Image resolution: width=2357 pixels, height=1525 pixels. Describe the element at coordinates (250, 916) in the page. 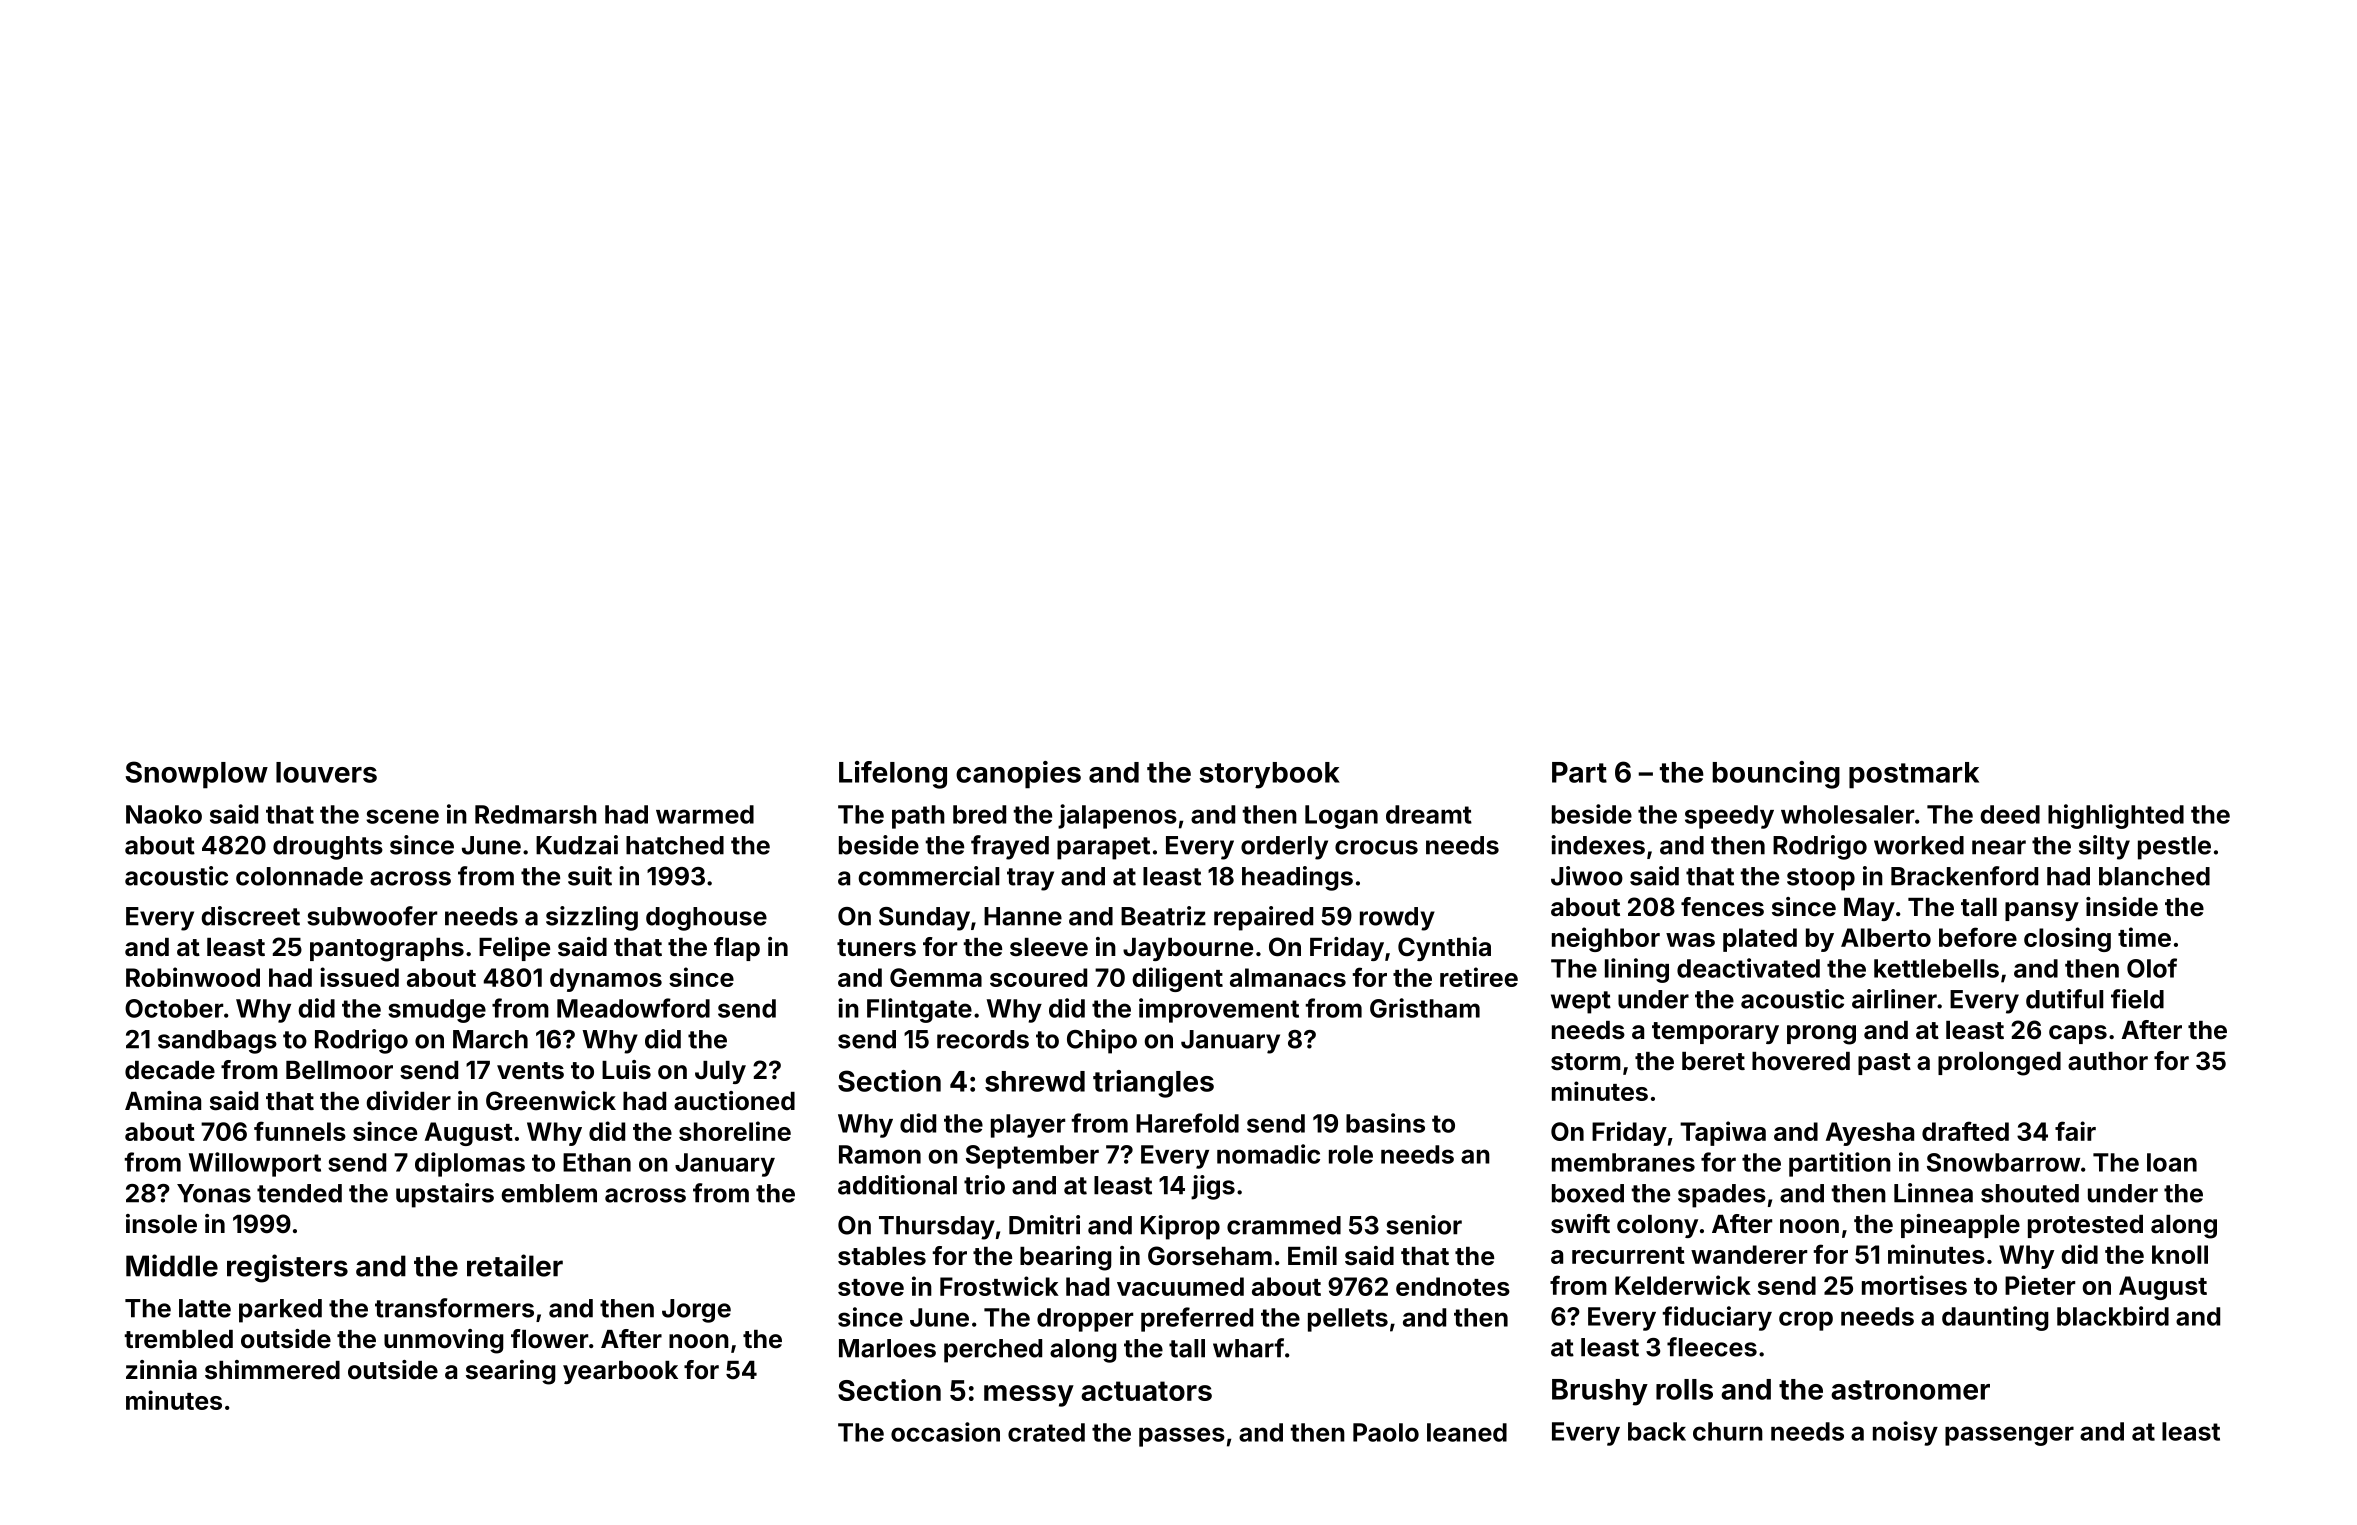

I see `discreet` at that location.
